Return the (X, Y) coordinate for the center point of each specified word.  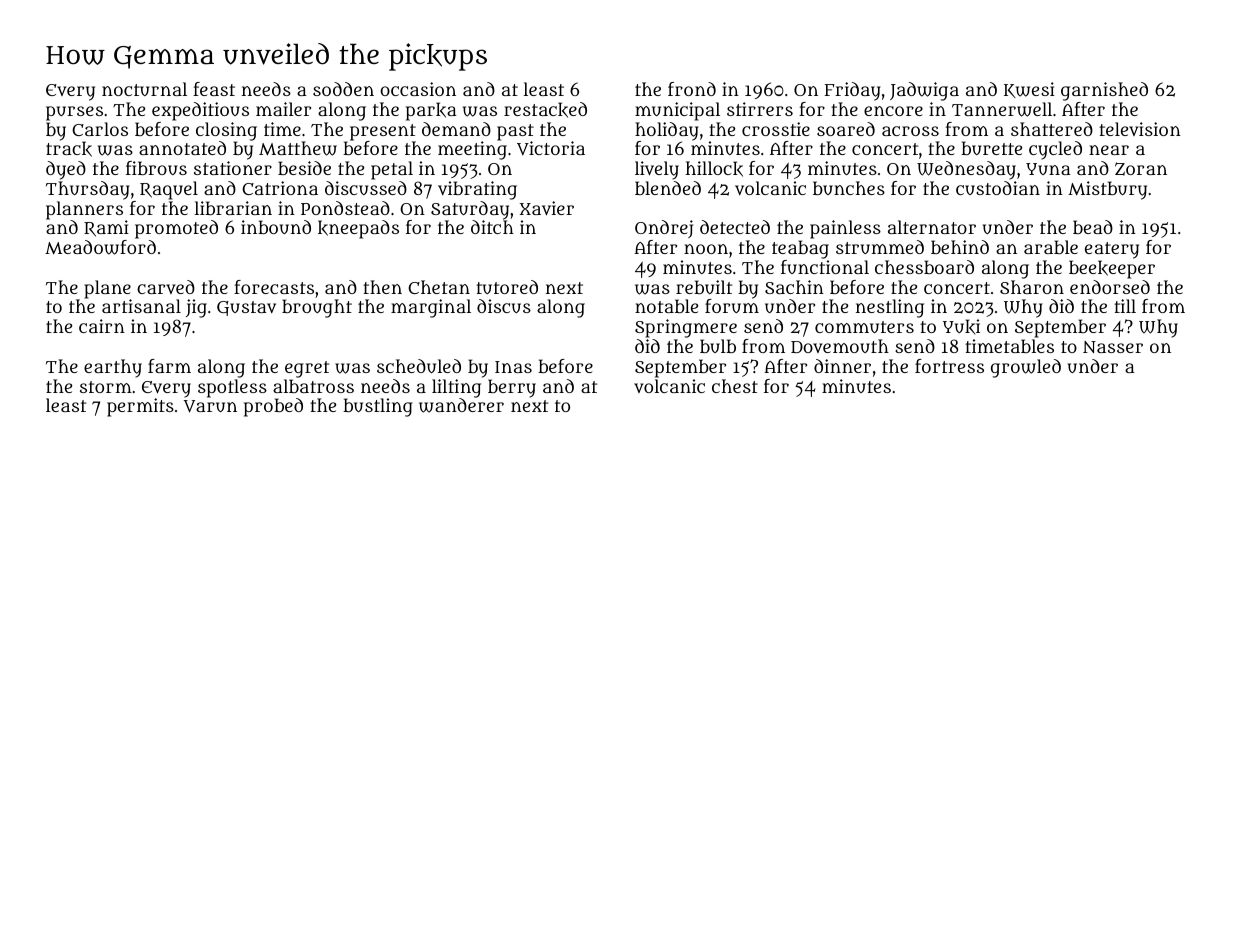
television (1140, 129)
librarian (233, 208)
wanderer (461, 405)
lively (657, 170)
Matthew (298, 148)
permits (140, 407)
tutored (507, 287)
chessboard (924, 267)
